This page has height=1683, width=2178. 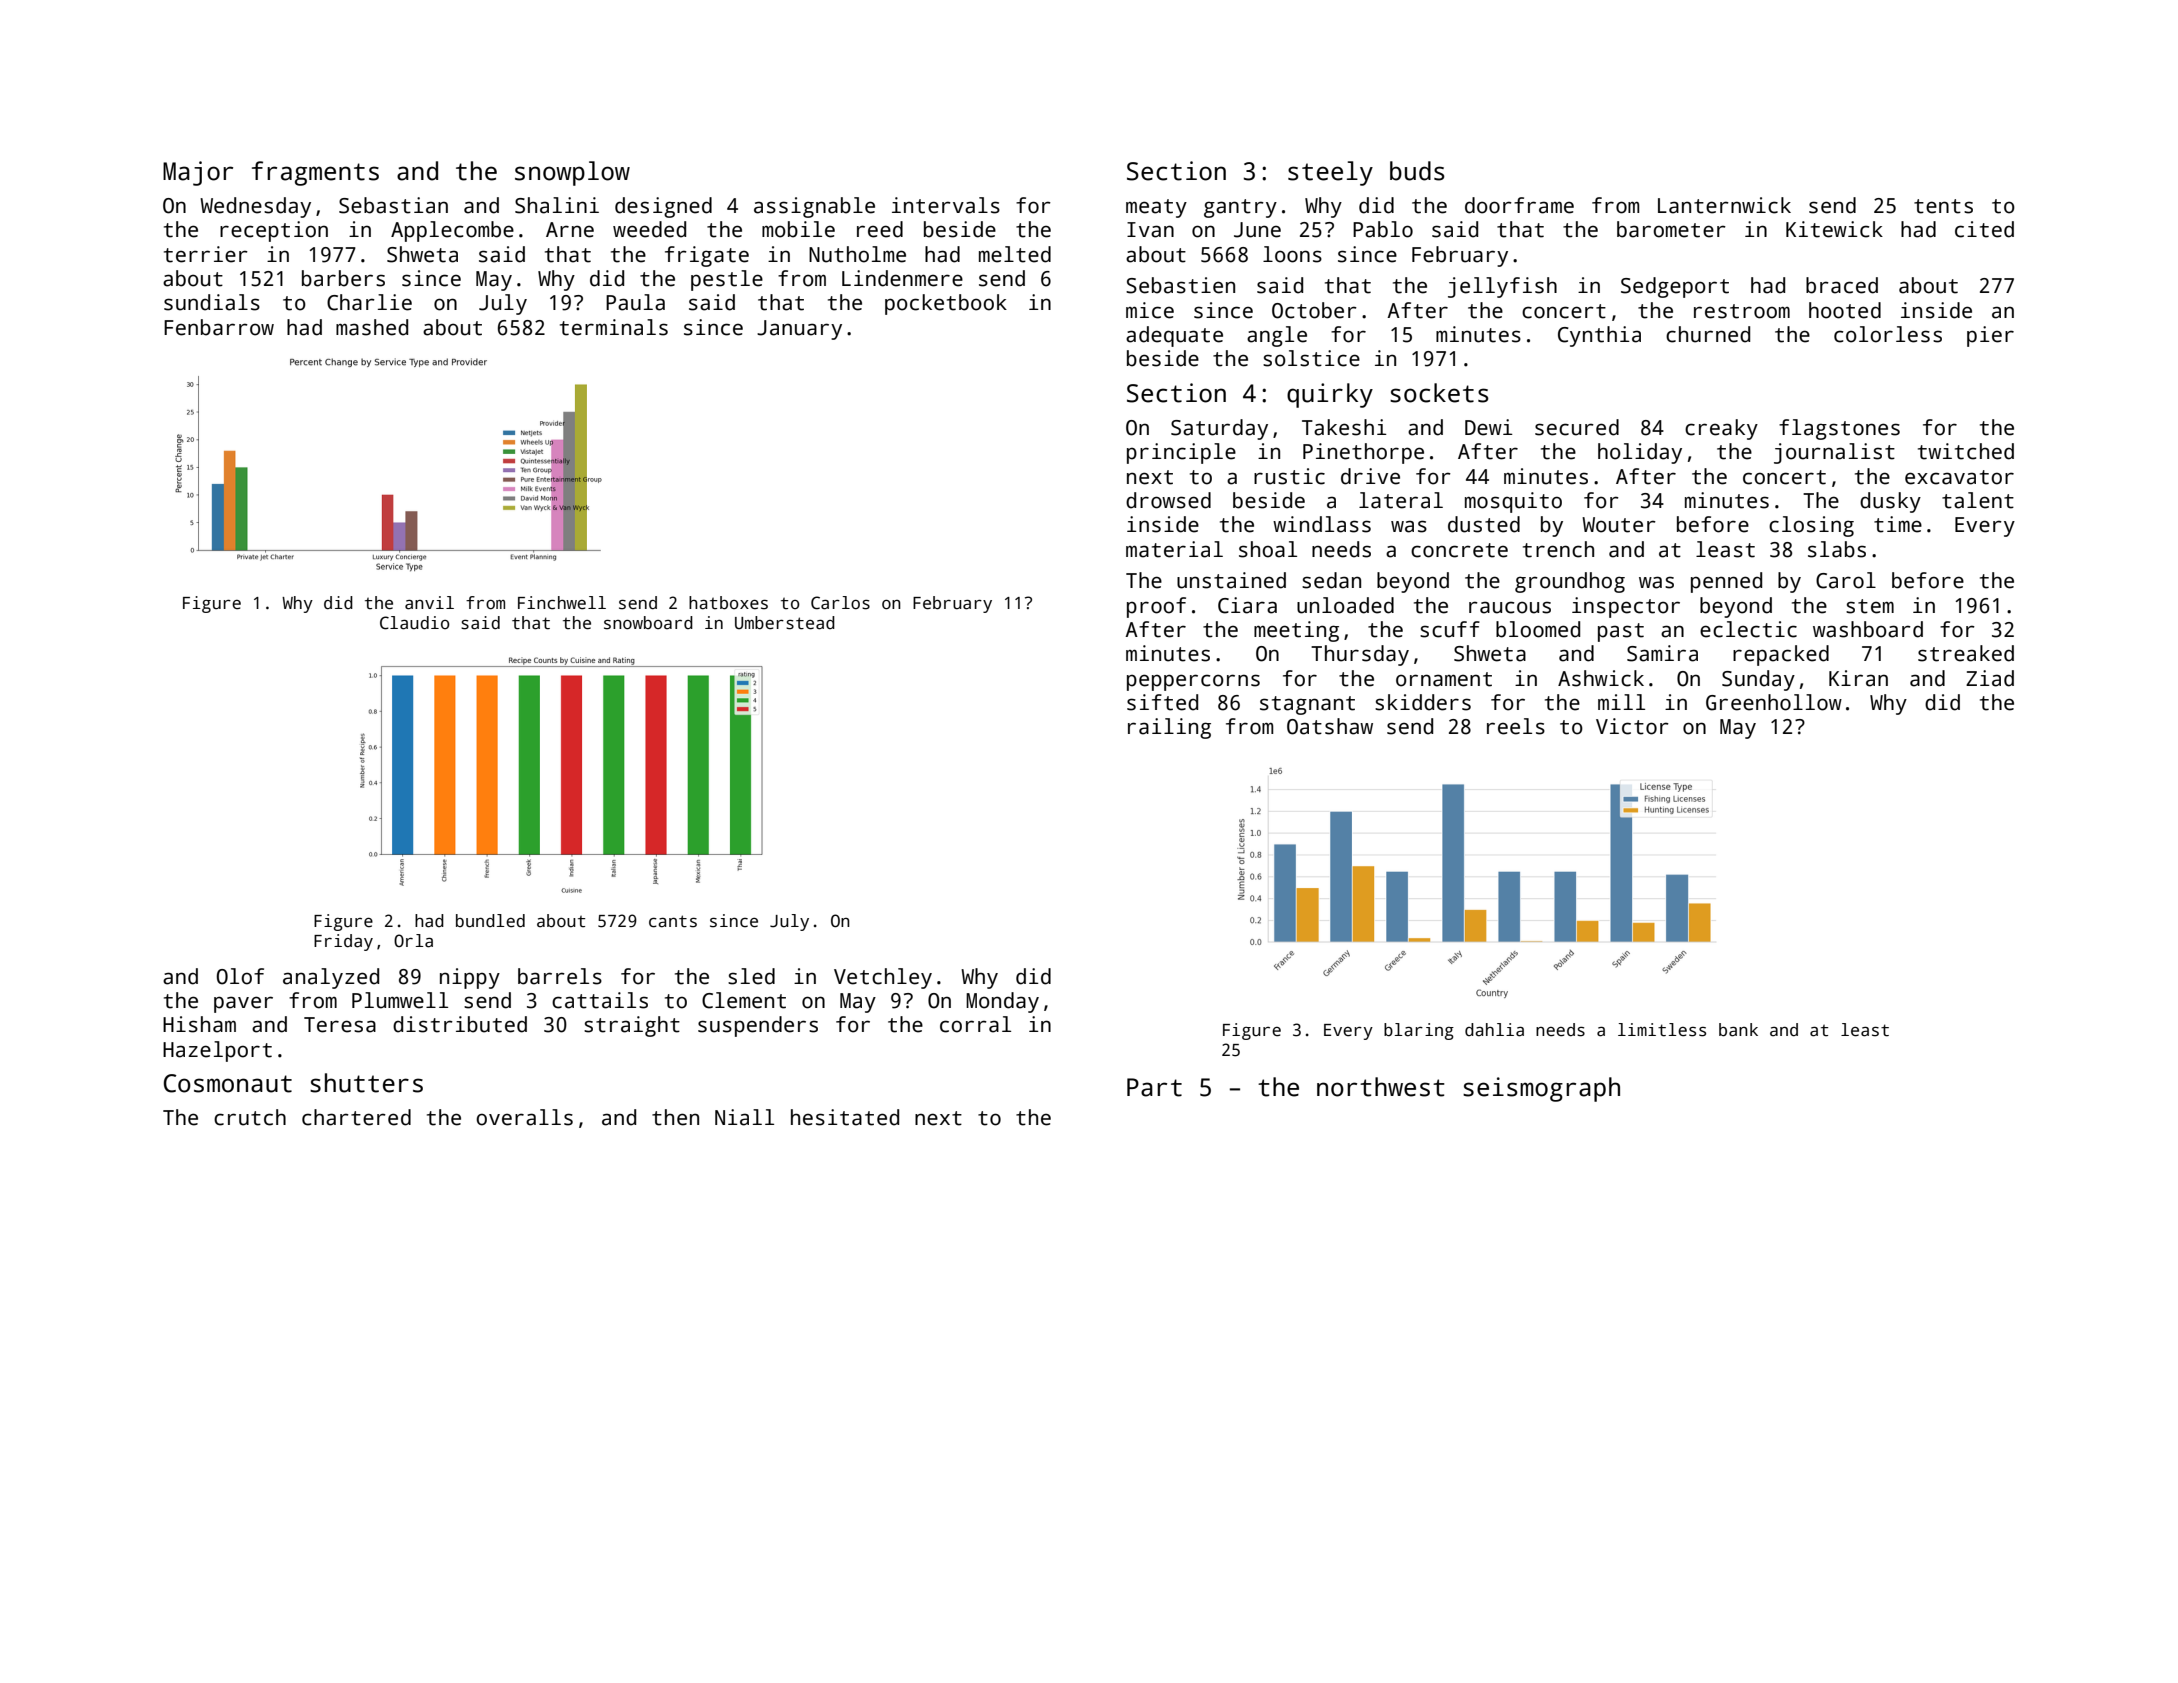 I want to click on seismograph, so click(x=1541, y=1089).
